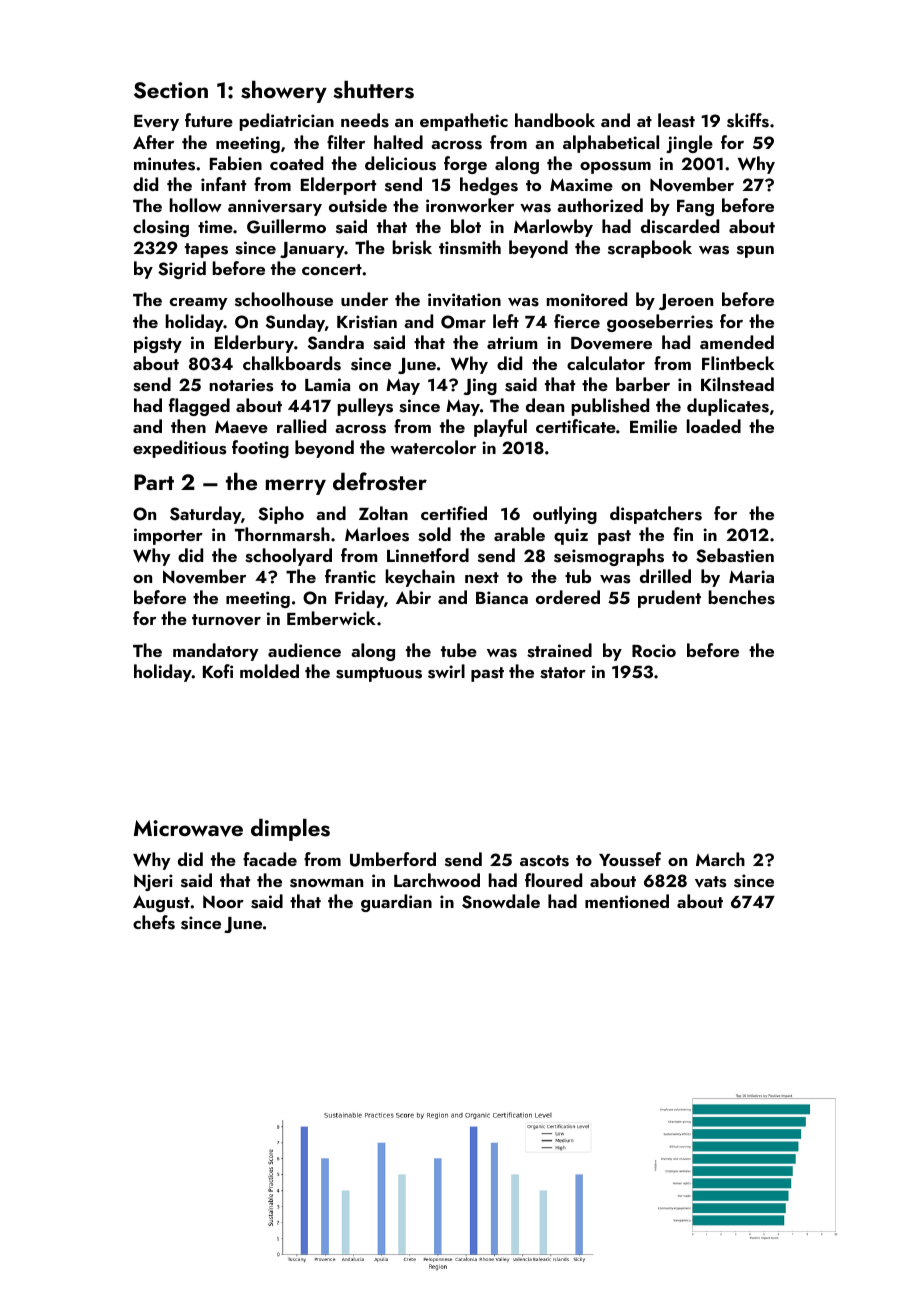 The image size is (908, 1316). What do you see at coordinates (171, 90) in the screenshot?
I see `Section` at bounding box center [171, 90].
